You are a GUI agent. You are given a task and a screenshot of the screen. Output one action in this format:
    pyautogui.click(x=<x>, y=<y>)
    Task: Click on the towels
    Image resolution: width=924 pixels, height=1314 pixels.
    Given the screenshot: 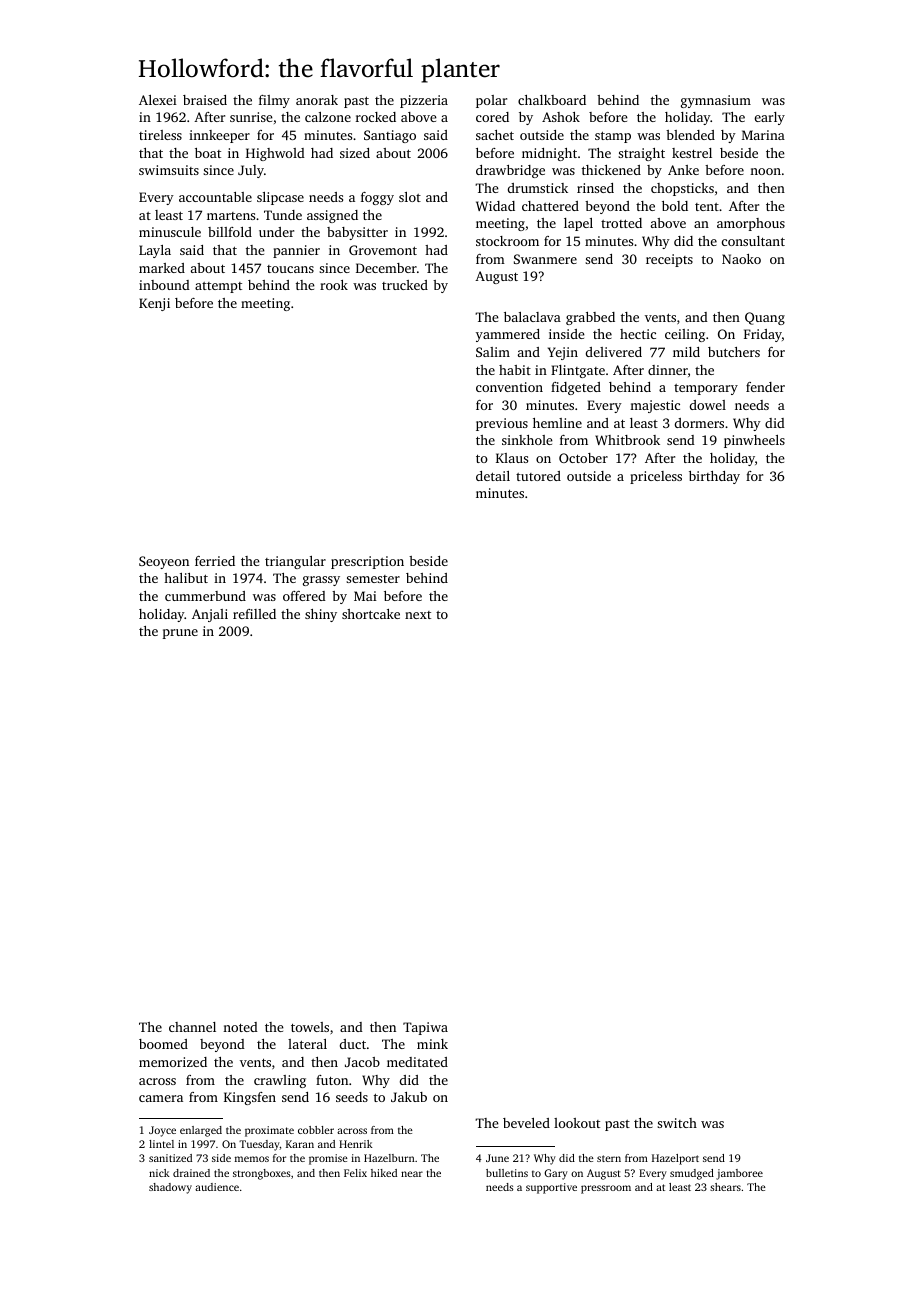 What is the action you would take?
    pyautogui.click(x=310, y=1027)
